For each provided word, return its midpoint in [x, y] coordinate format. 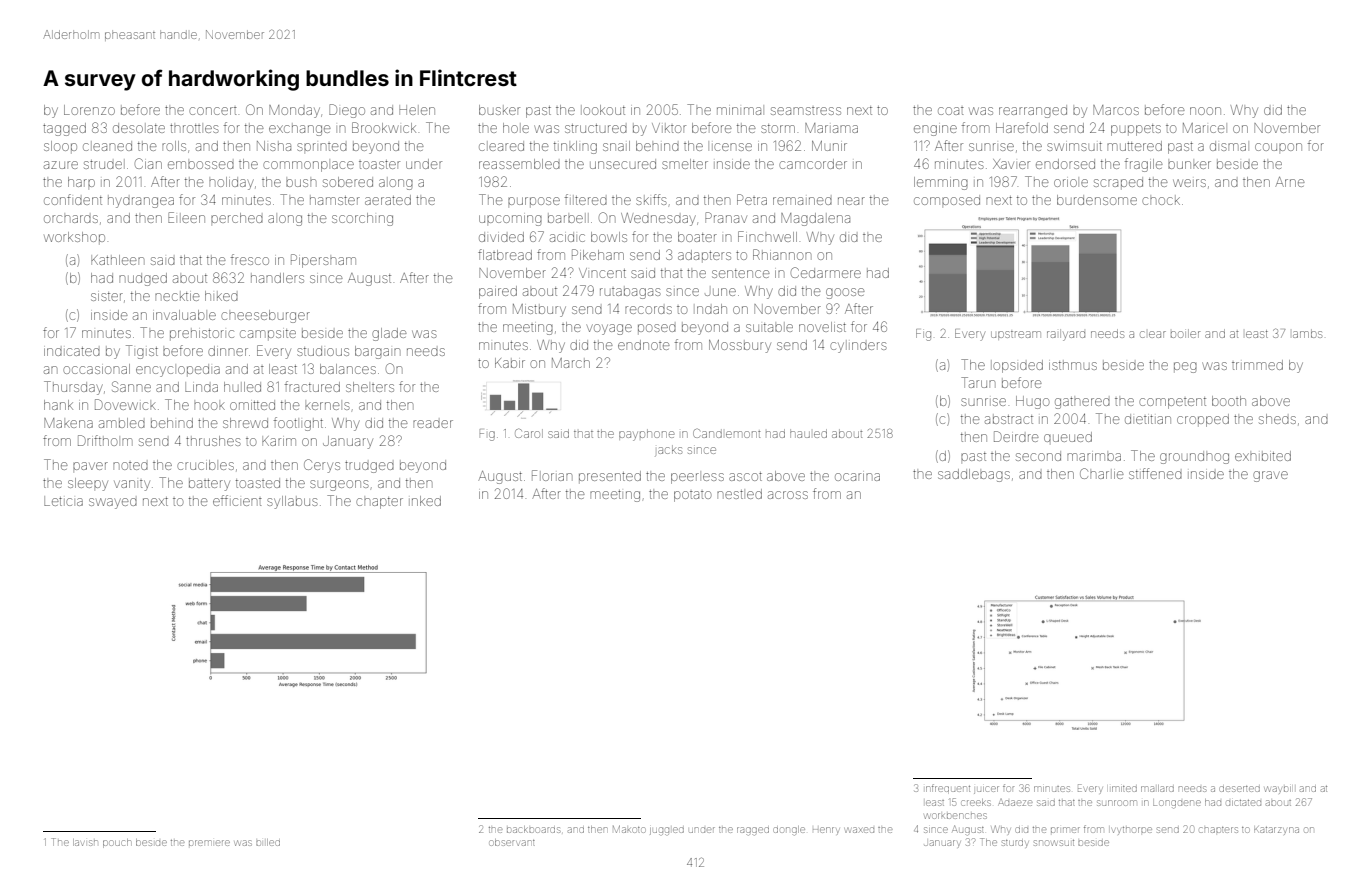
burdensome [1097, 200]
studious [323, 351]
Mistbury [539, 310]
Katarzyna [1276, 831]
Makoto [629, 829]
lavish [85, 842]
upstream [1016, 335]
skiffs [651, 199]
